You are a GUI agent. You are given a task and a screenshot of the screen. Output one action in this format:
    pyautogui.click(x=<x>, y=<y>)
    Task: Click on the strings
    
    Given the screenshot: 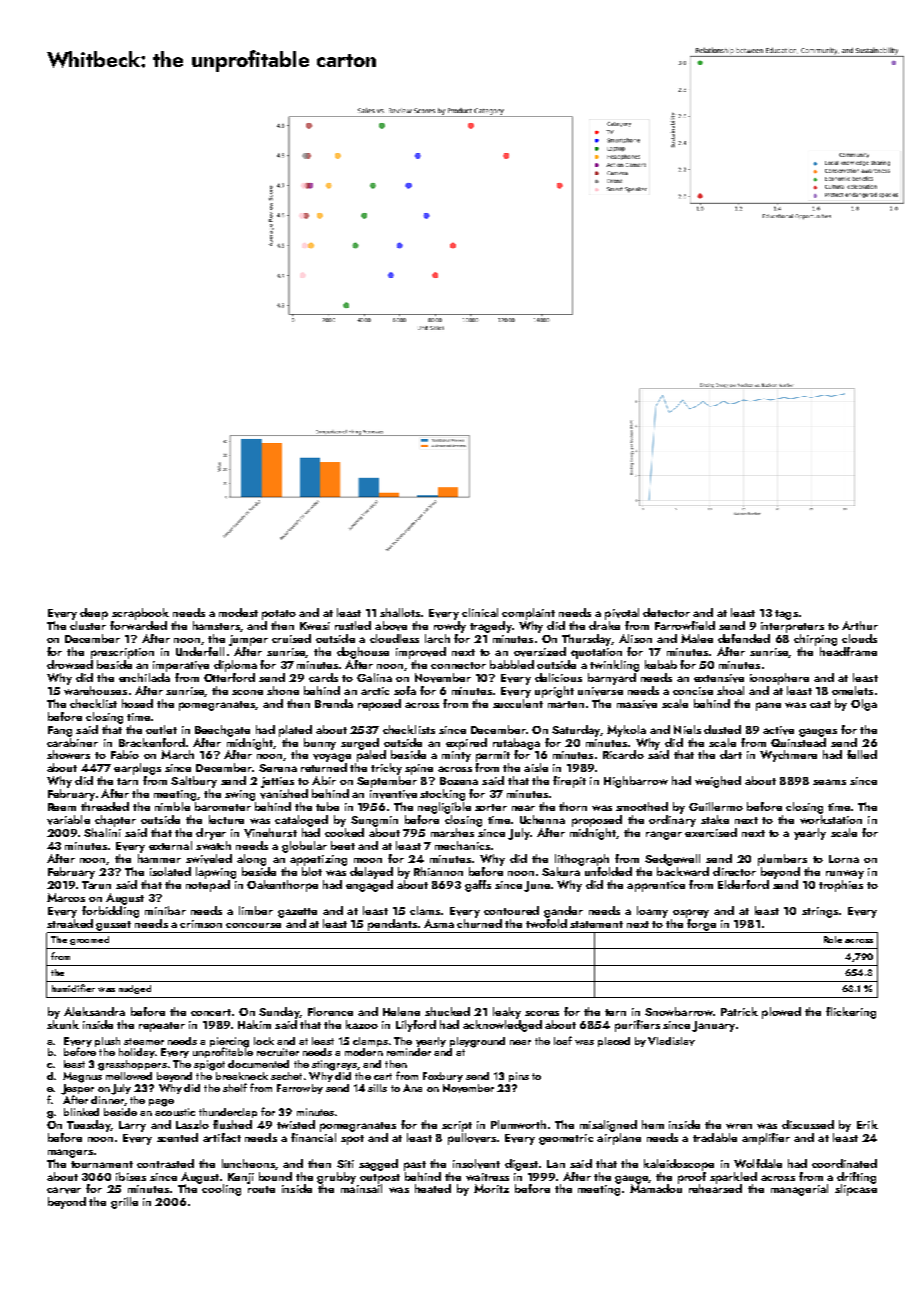 What is the action you would take?
    pyautogui.click(x=820, y=912)
